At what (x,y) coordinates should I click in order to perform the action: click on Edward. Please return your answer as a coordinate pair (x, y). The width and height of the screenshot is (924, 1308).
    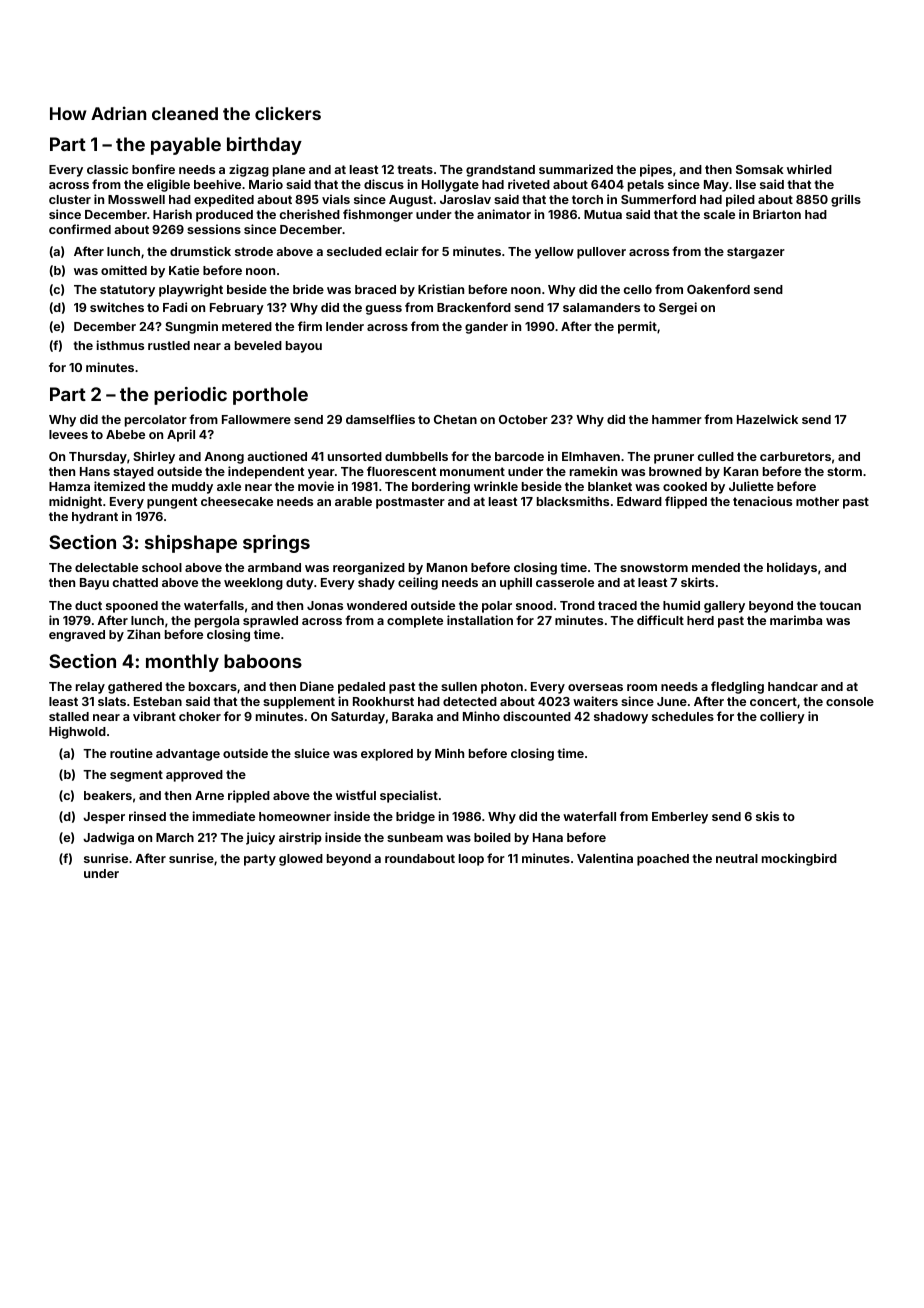
    Looking at the image, I should click on (639, 501).
